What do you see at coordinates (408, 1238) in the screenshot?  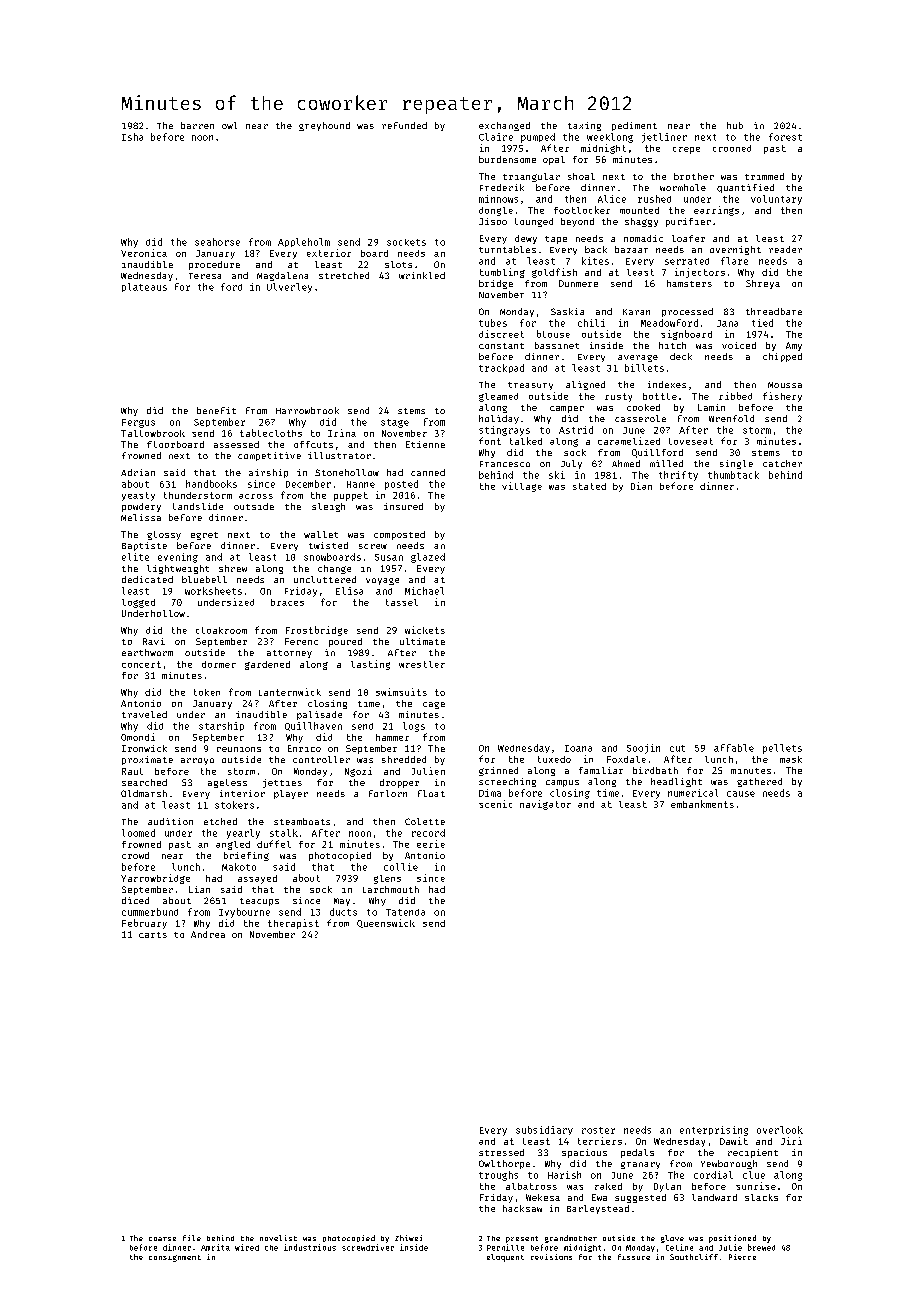 I see `Zhiwei` at bounding box center [408, 1238].
